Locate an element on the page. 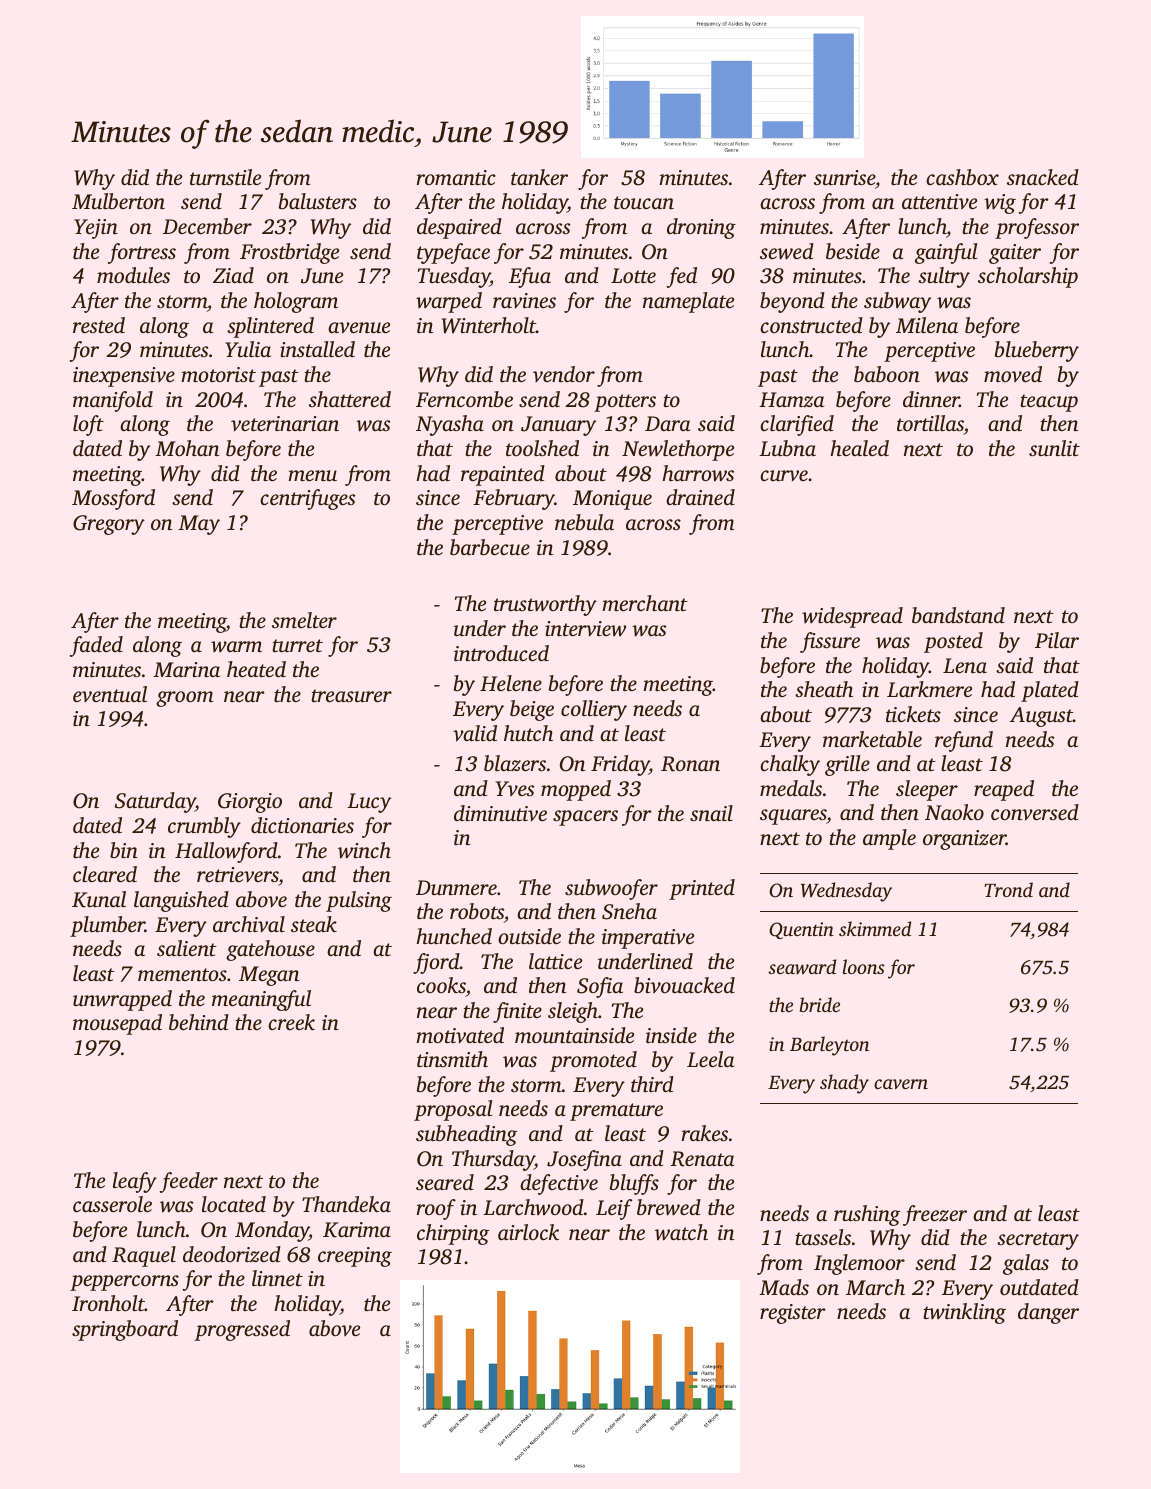 The image size is (1151, 1489). printed is located at coordinates (702, 889).
